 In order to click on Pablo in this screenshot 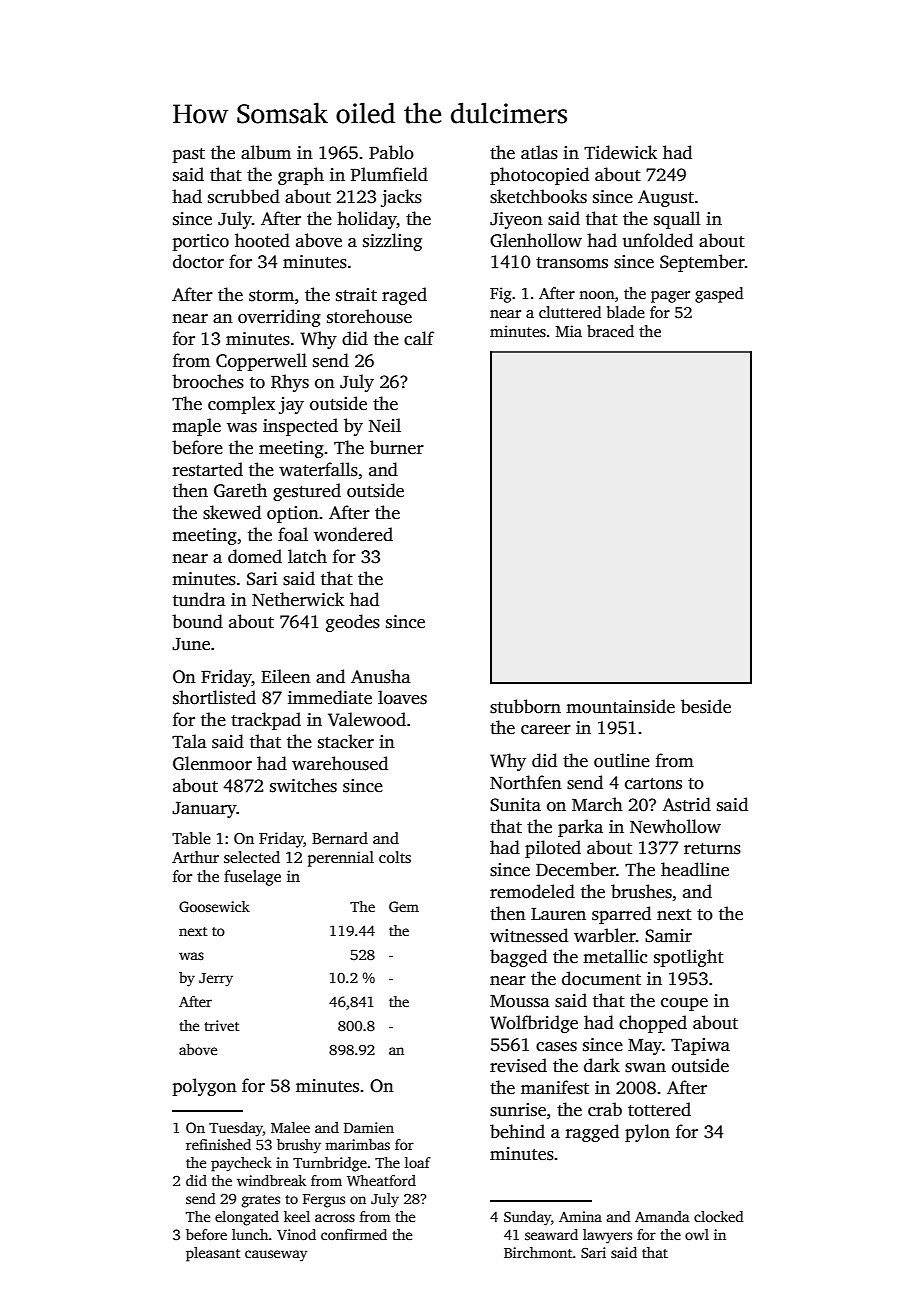, I will do `click(391, 152)`.
